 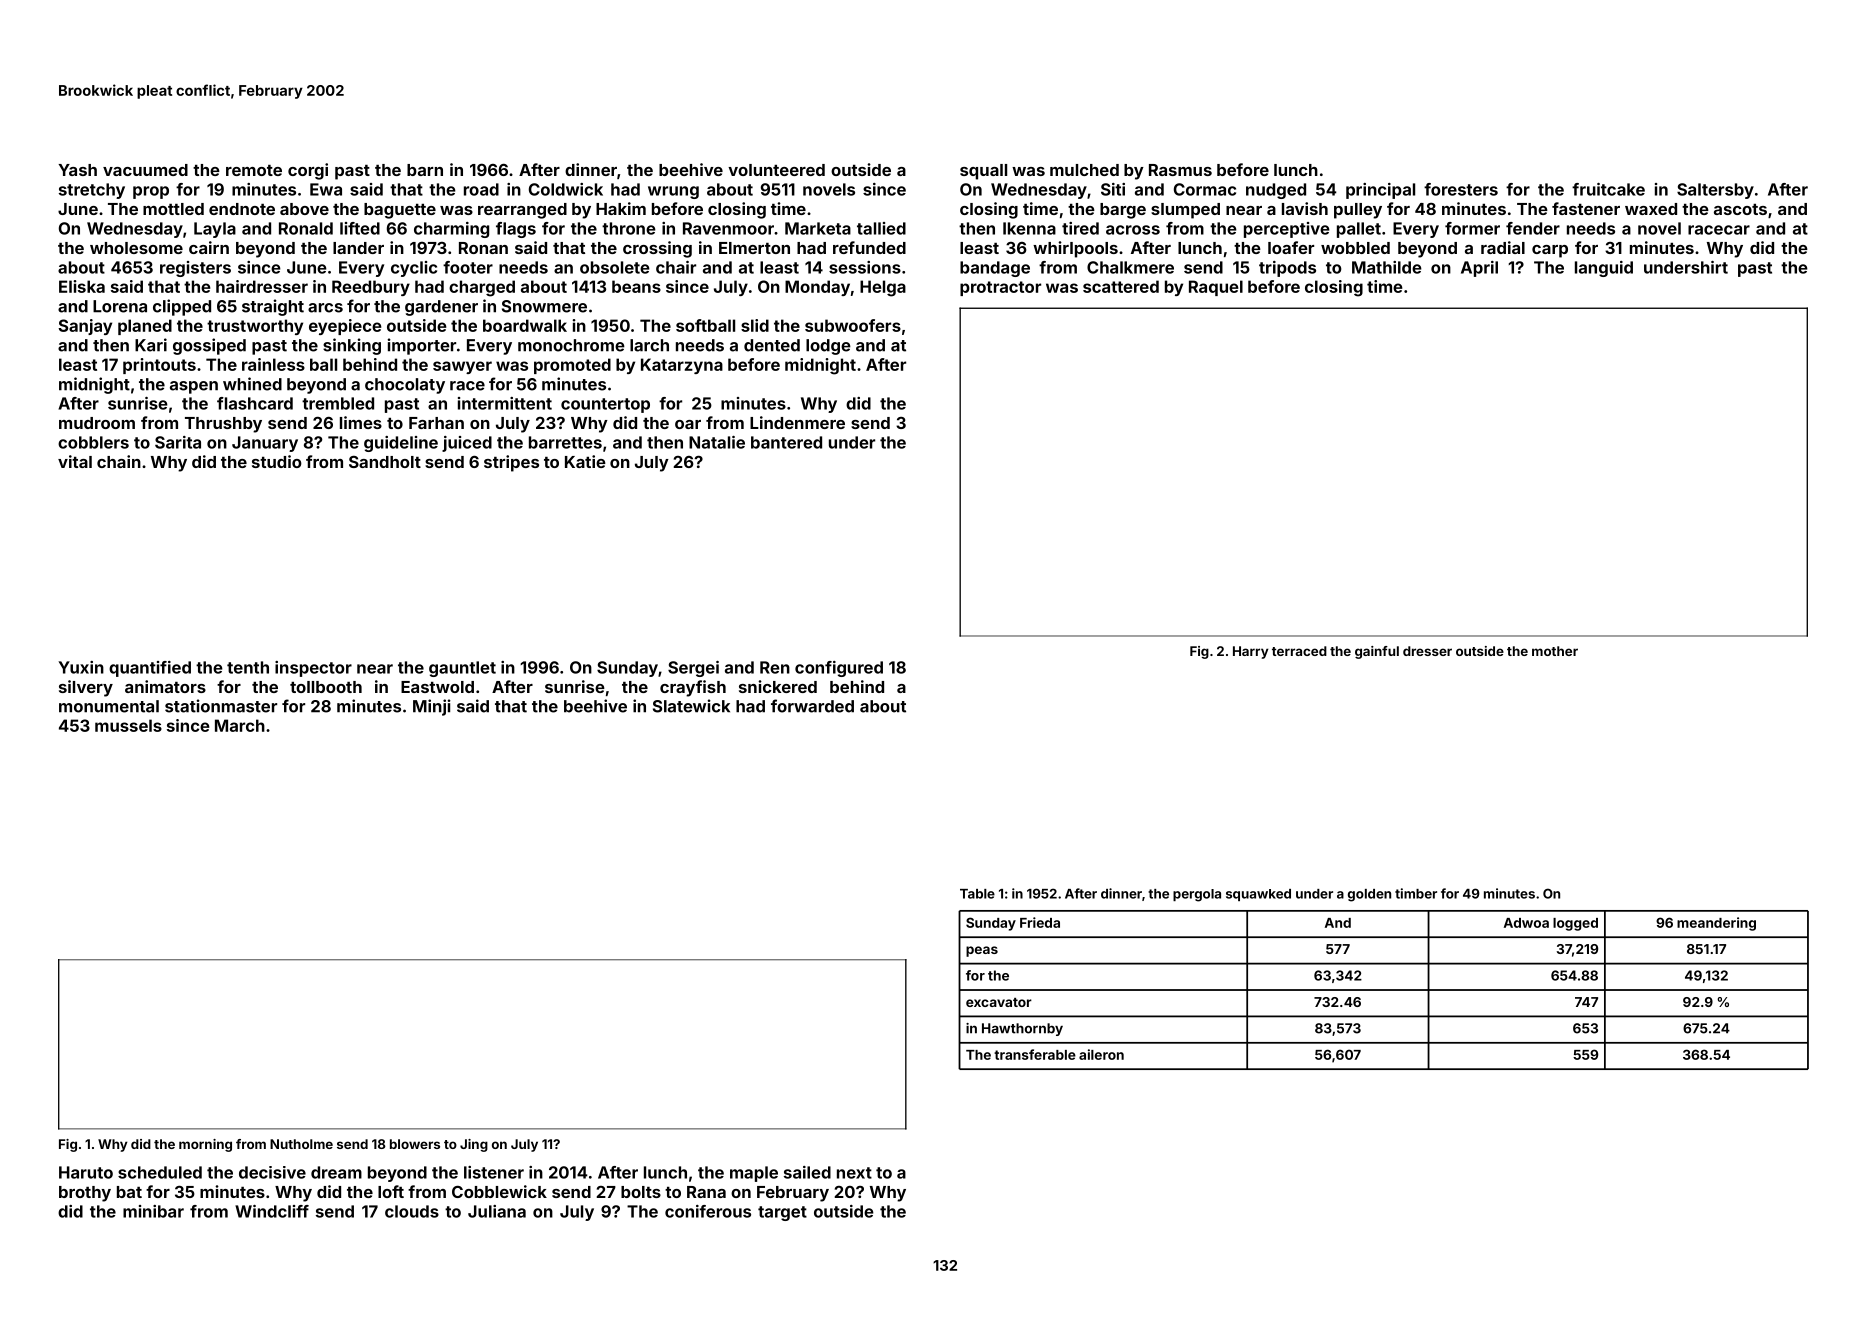 I want to click on minibar, so click(x=153, y=1211).
